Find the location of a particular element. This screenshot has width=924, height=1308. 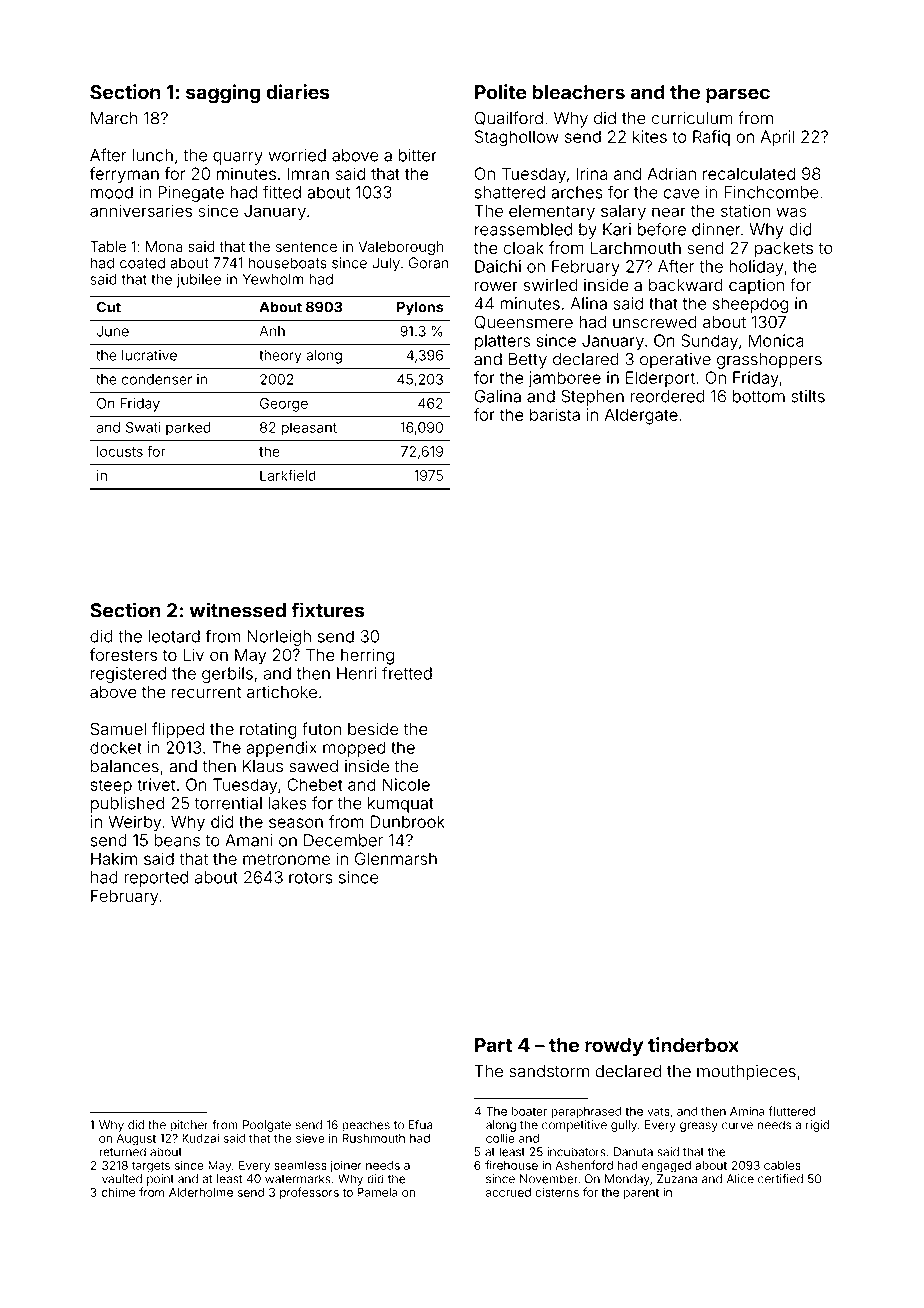

diaries is located at coordinates (298, 92).
